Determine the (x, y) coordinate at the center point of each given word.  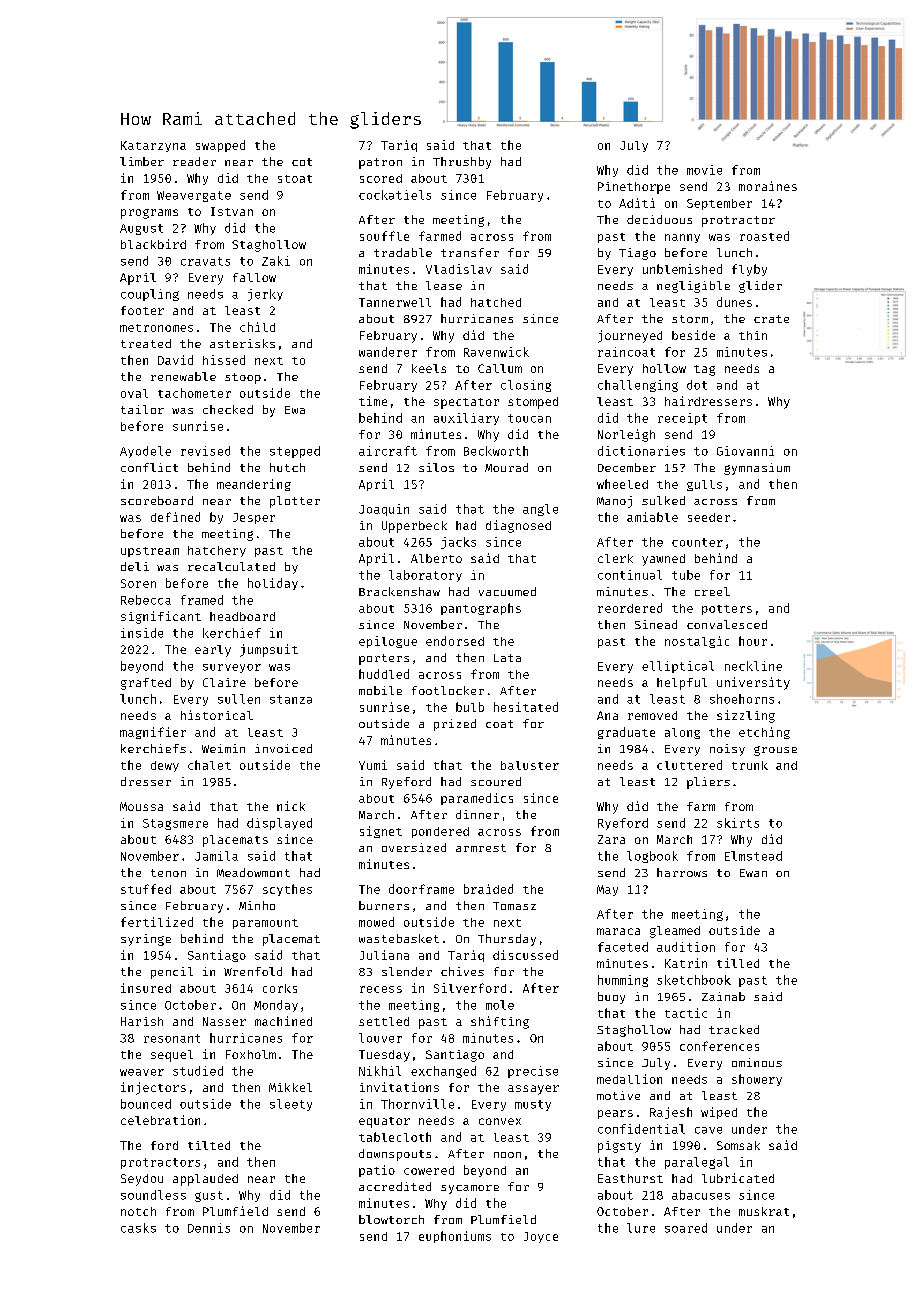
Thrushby (462, 163)
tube (686, 575)
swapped (220, 146)
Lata (507, 658)
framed (202, 600)
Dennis (209, 1228)
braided (488, 889)
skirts (738, 823)
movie (704, 170)
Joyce (541, 1237)
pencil (172, 973)
